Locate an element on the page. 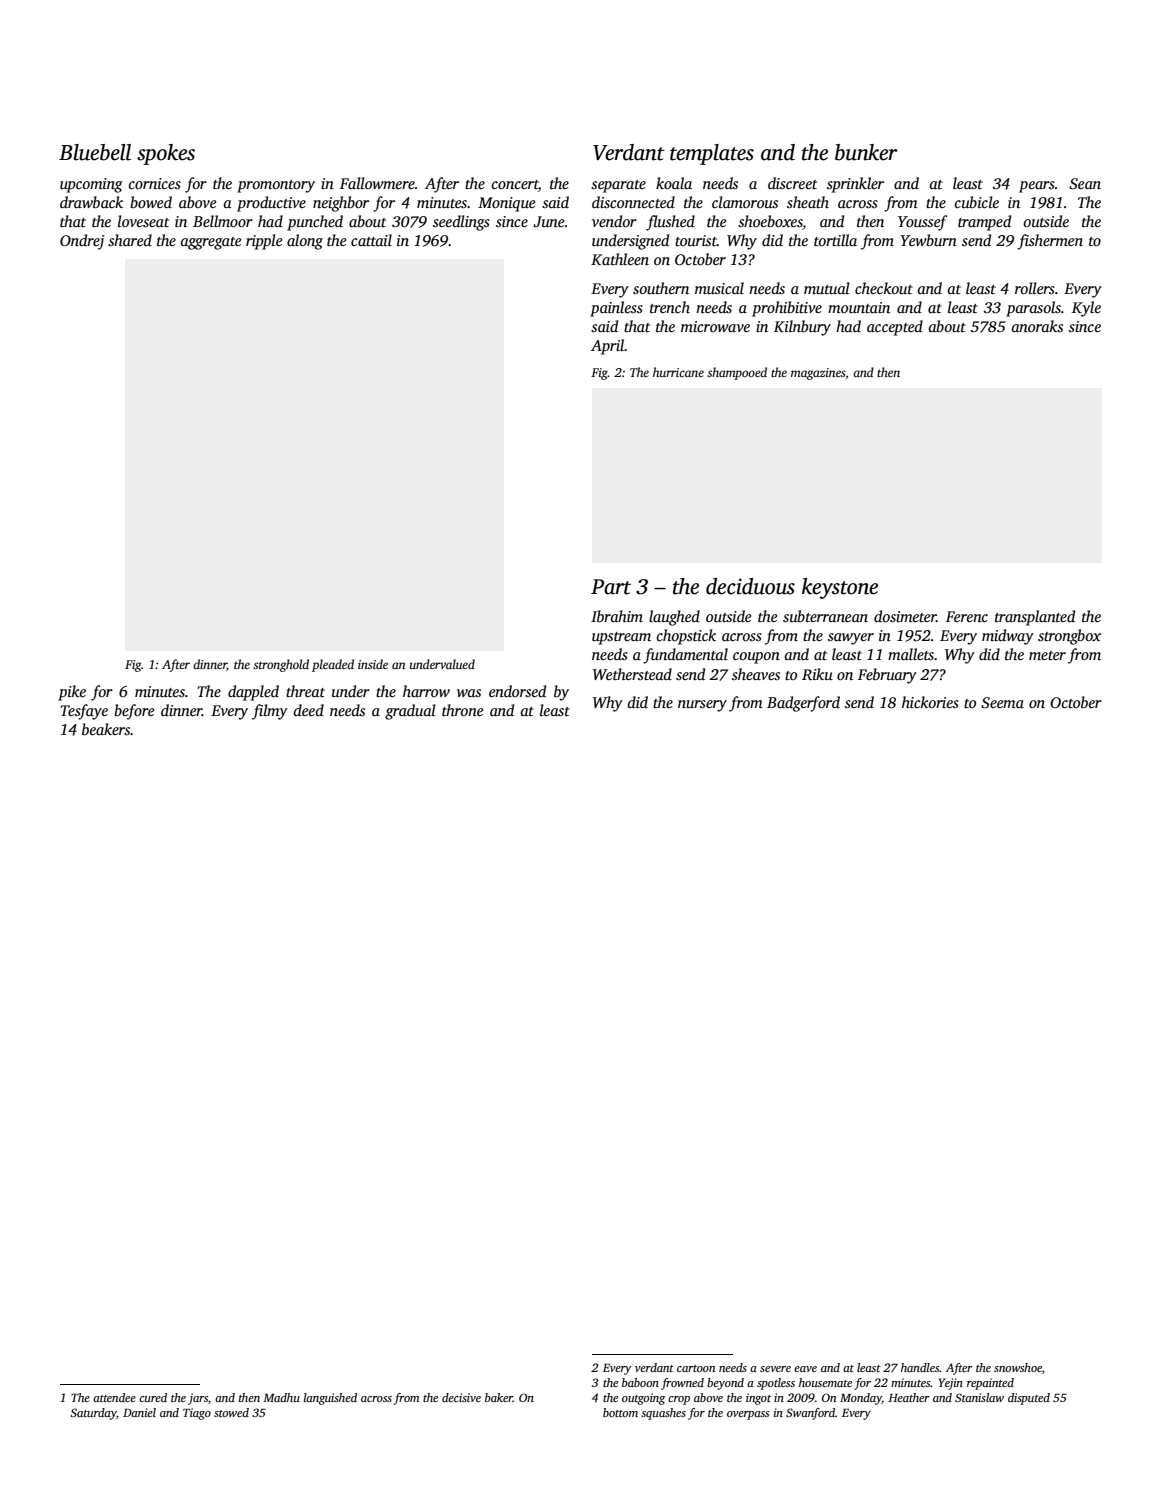 This image has width=1161, height=1502. bunker is located at coordinates (866, 152).
